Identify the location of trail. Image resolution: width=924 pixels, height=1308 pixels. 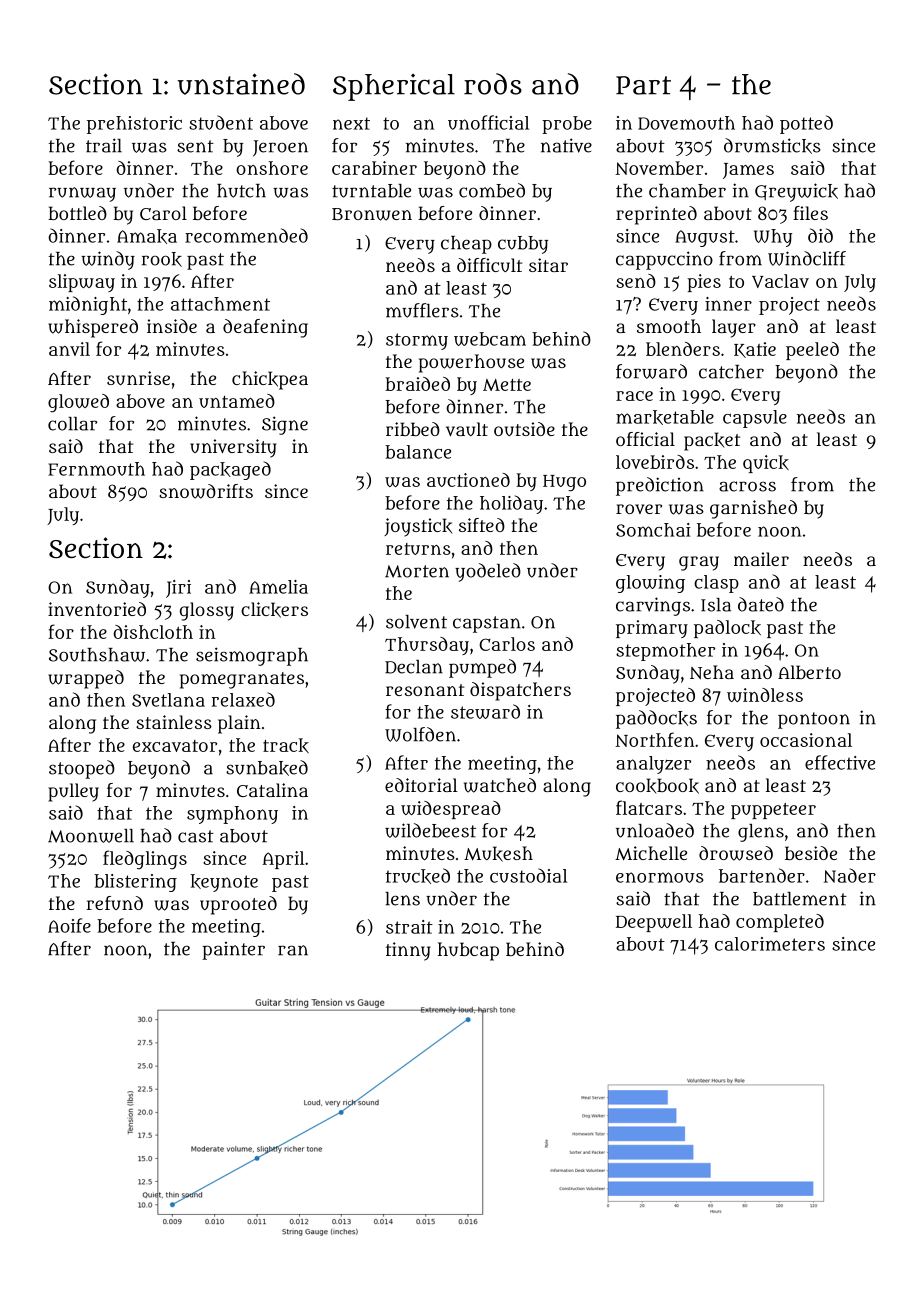
(104, 145).
